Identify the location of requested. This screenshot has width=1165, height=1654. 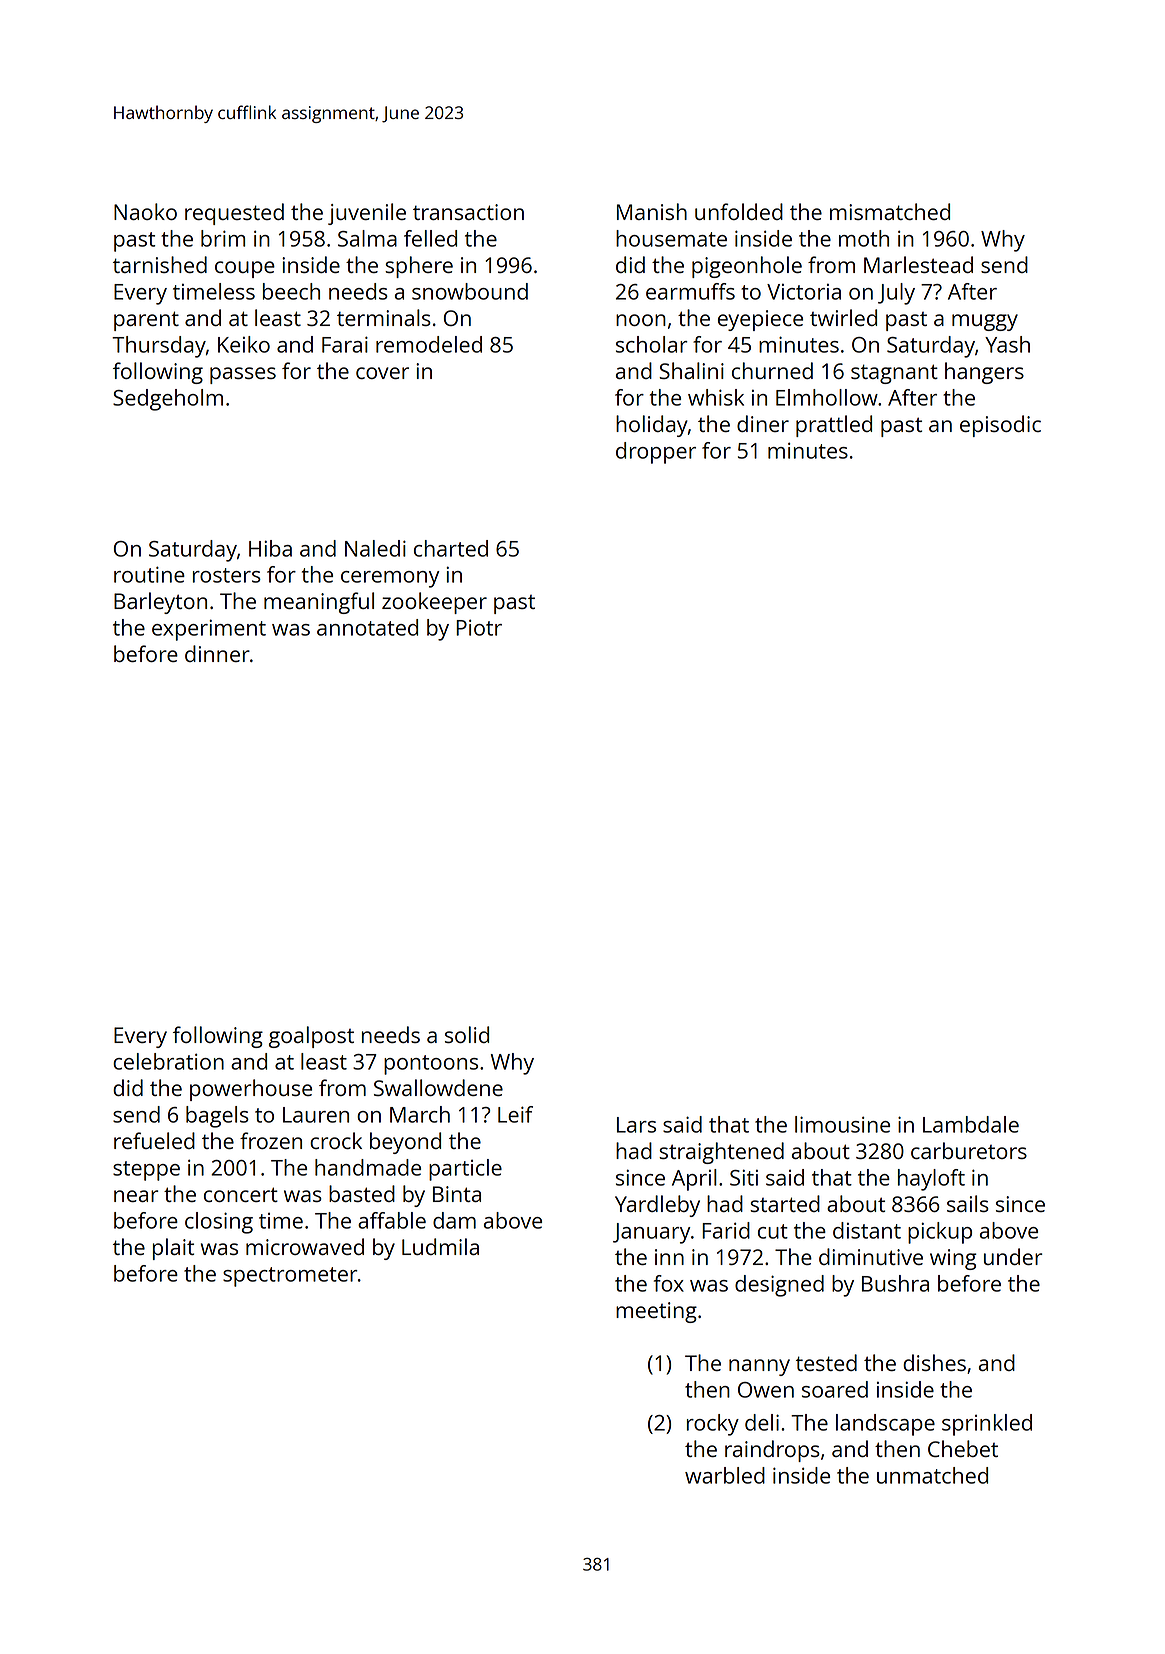
(234, 214).
